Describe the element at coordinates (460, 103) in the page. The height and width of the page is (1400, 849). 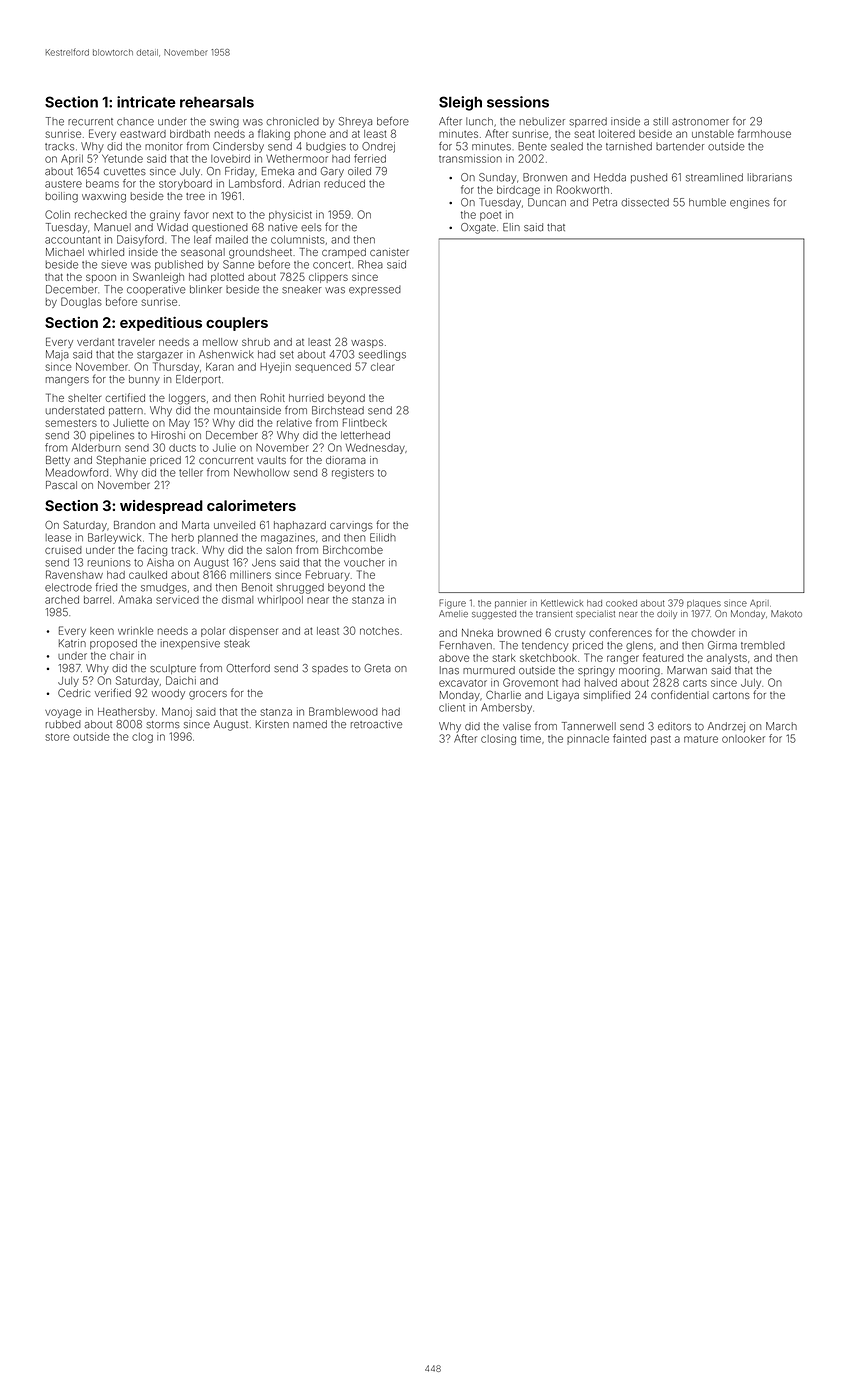
I see `Sleigh` at that location.
